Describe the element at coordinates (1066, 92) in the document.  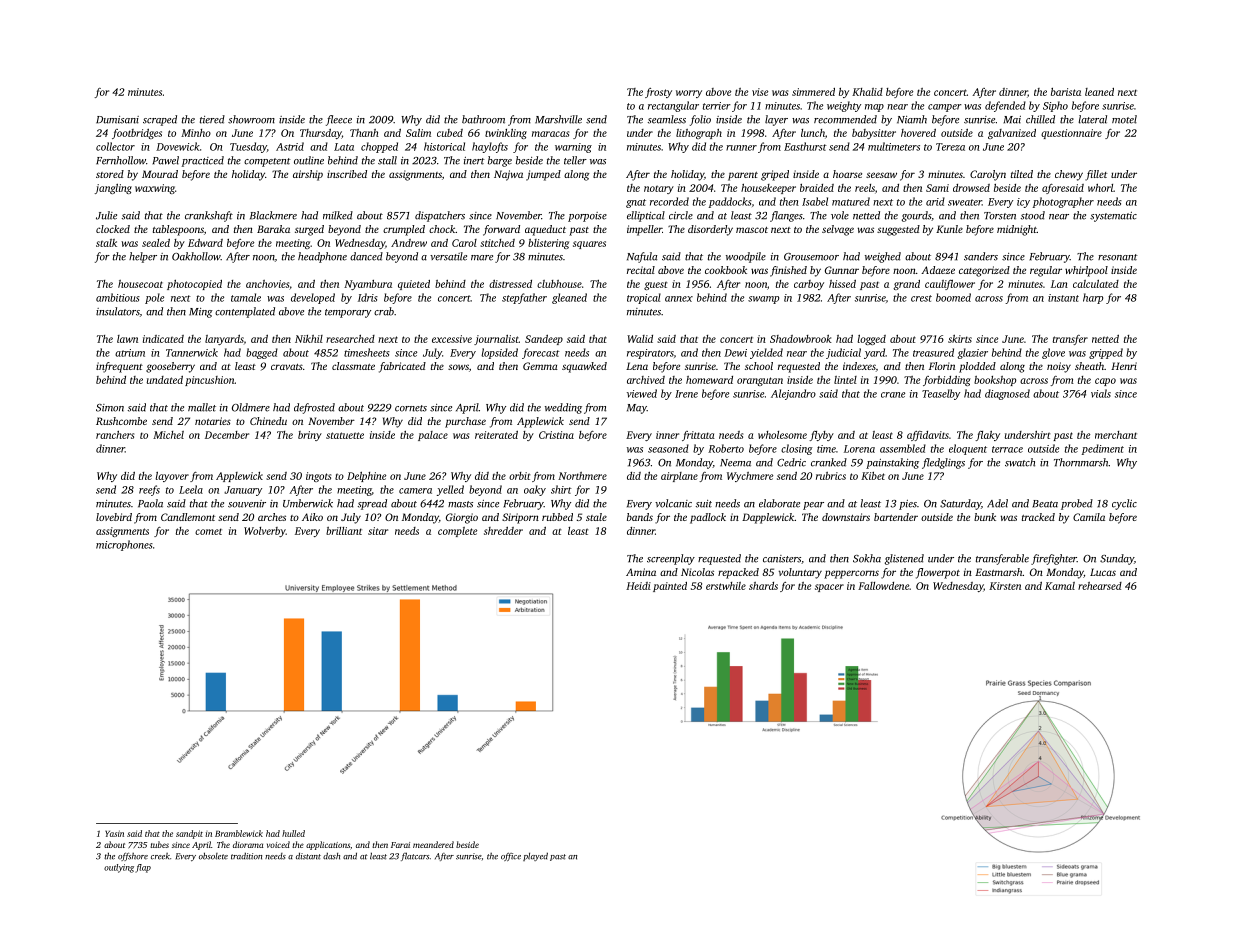
I see `barista` at that location.
